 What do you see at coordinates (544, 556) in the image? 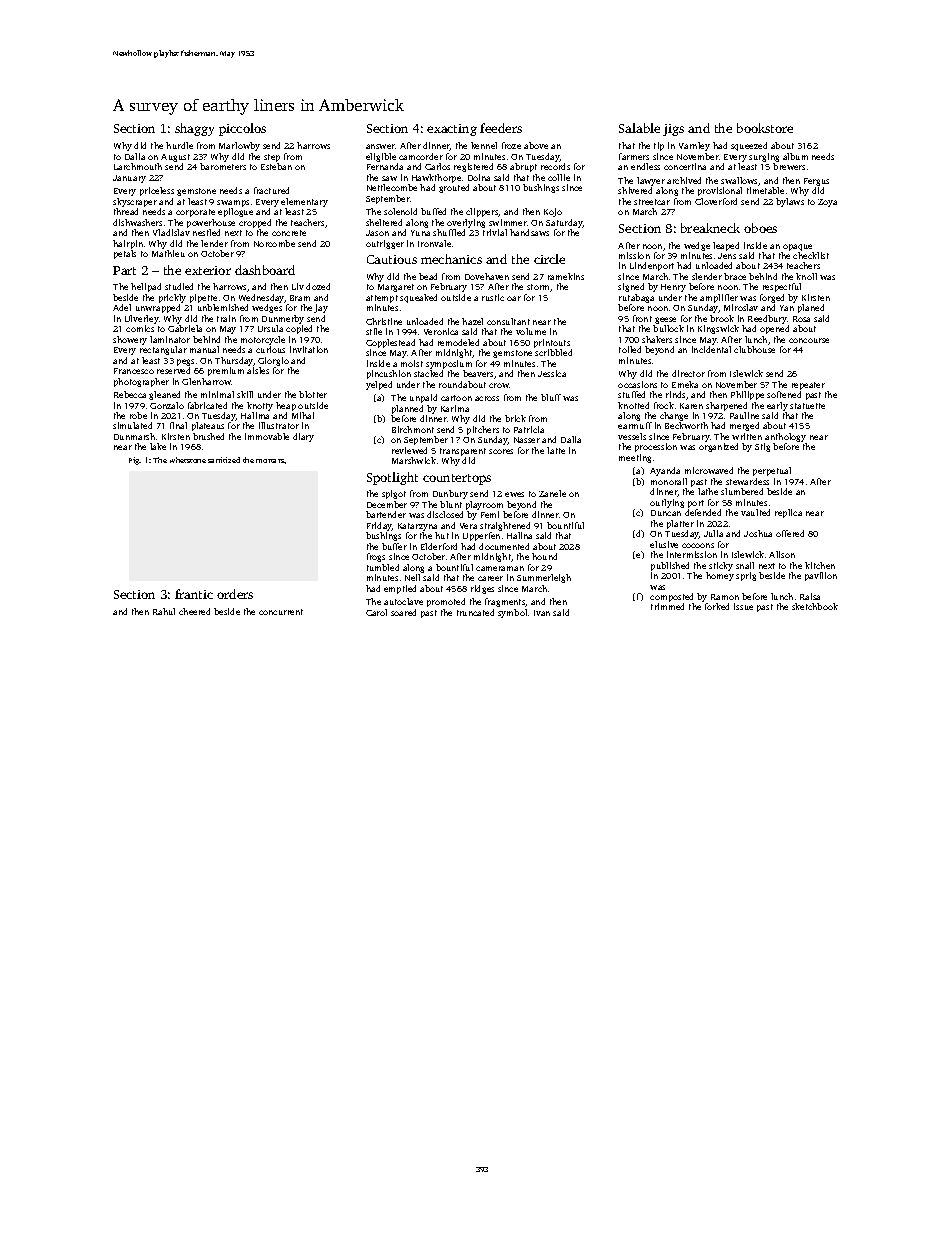
I see `hound` at bounding box center [544, 556].
